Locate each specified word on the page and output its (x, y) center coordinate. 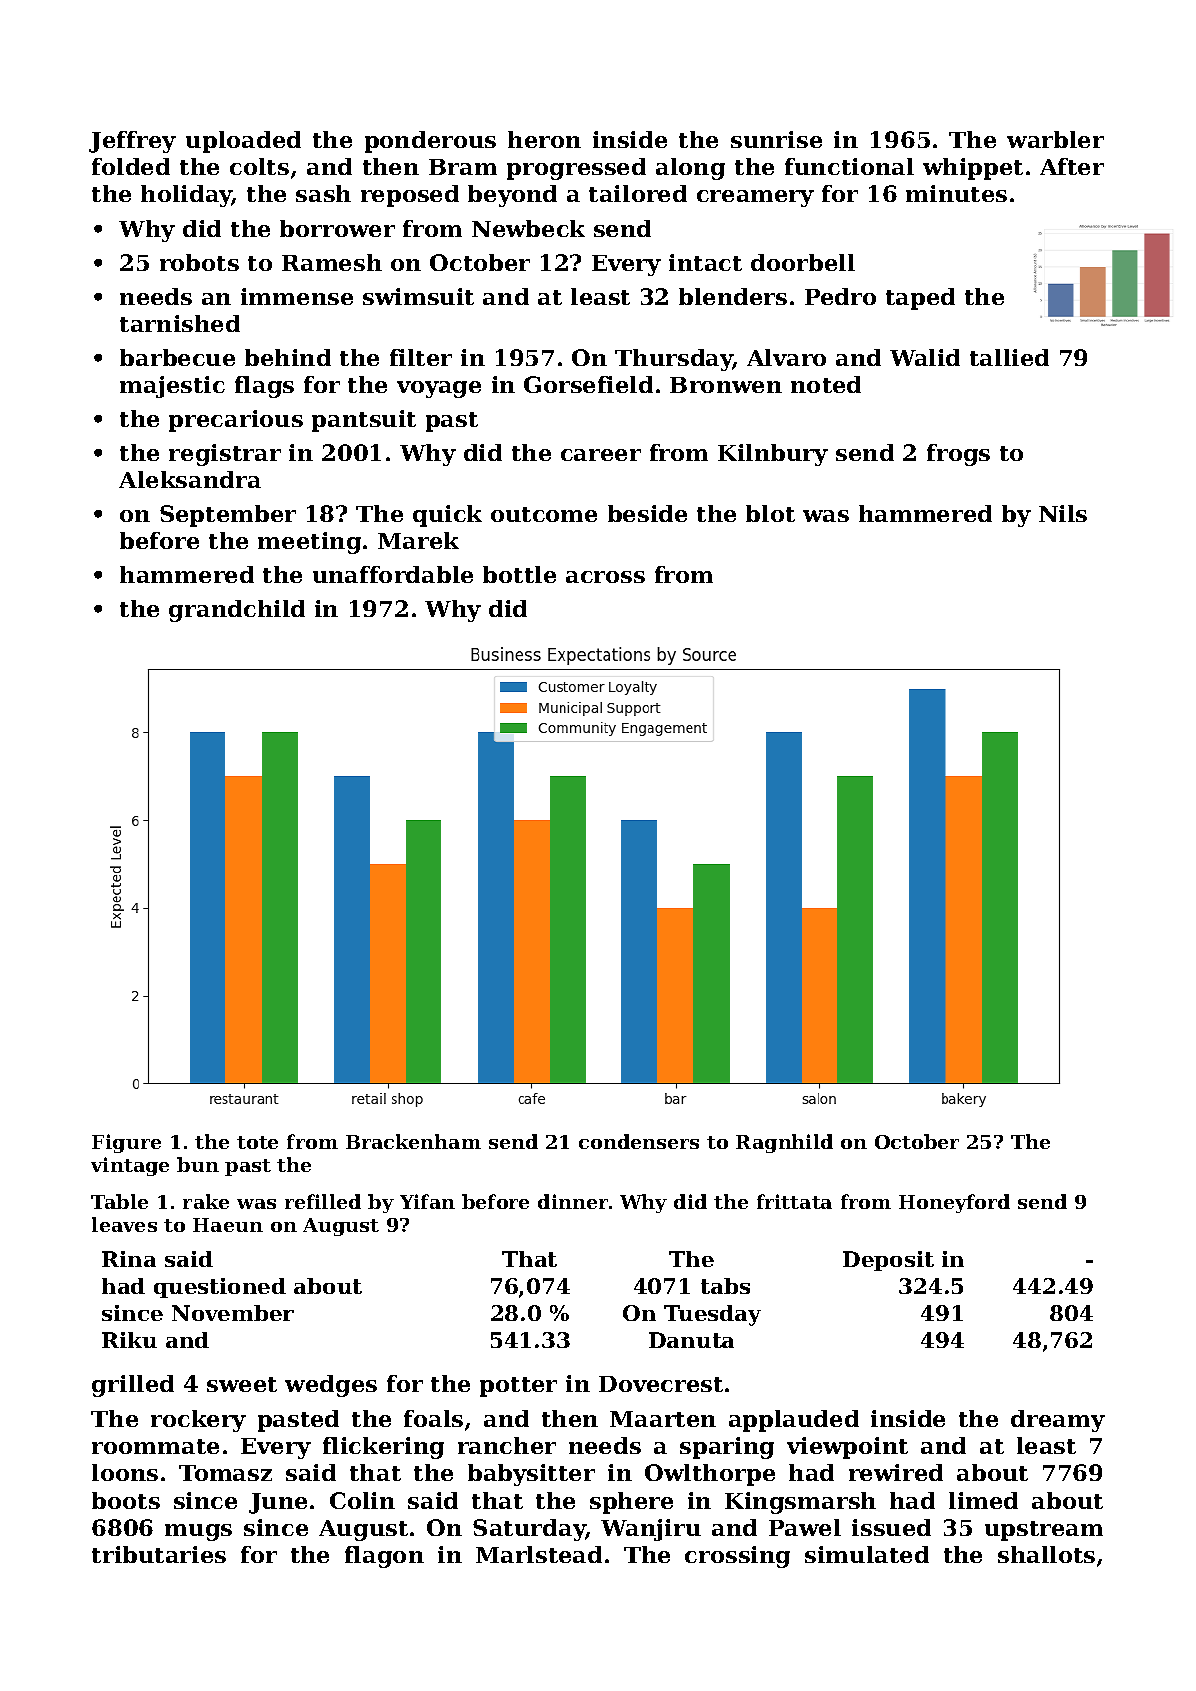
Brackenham (413, 1141)
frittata (794, 1201)
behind (288, 357)
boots (126, 1500)
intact (705, 262)
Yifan (427, 1201)
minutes (956, 193)
